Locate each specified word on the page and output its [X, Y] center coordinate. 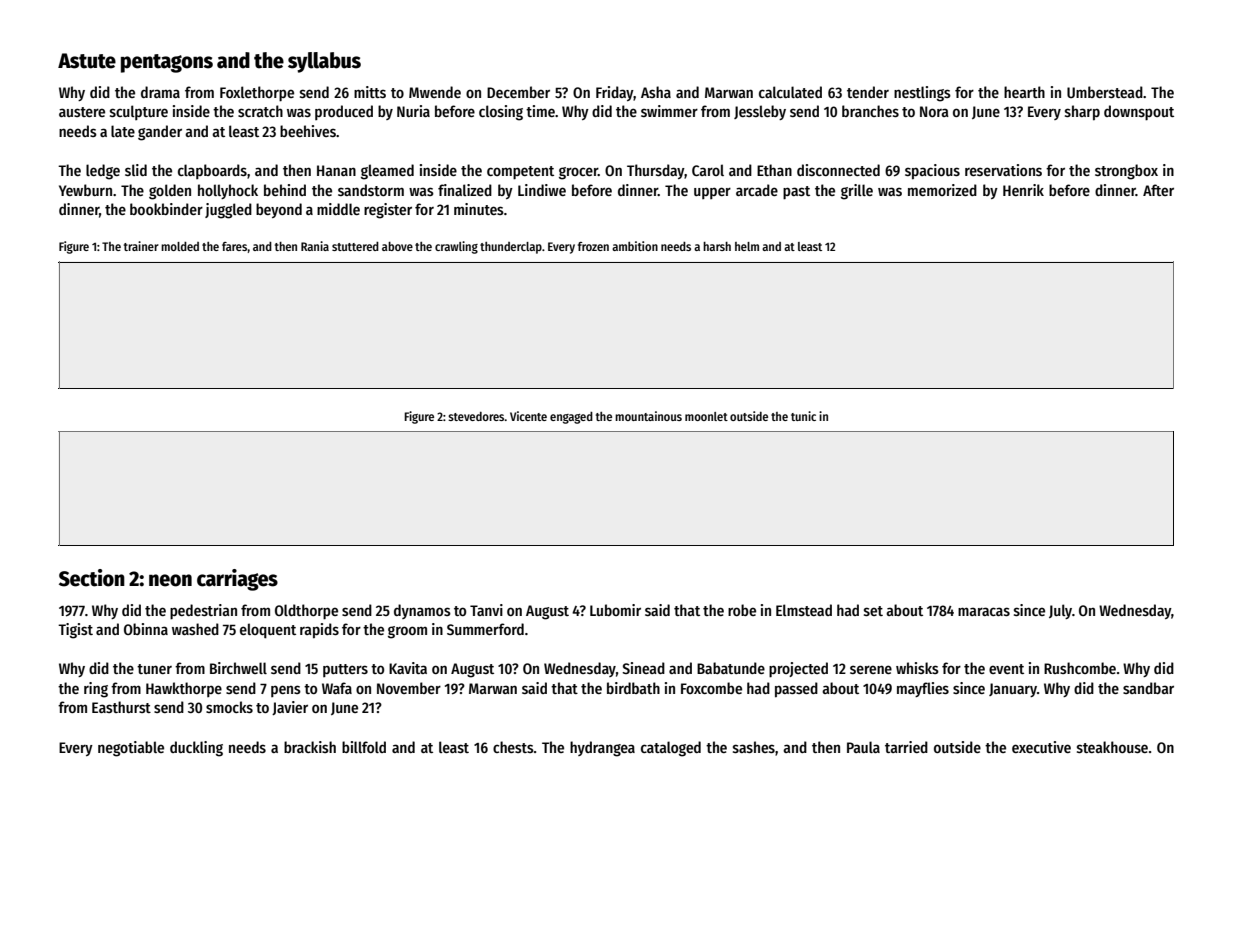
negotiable [131, 749]
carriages [237, 580]
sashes [754, 747]
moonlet [706, 416]
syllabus [324, 62]
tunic [803, 416]
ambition [635, 246]
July [1060, 611]
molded [180, 246]
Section [92, 578]
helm [747, 246]
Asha [656, 92]
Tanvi [486, 610]
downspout [1139, 113]
